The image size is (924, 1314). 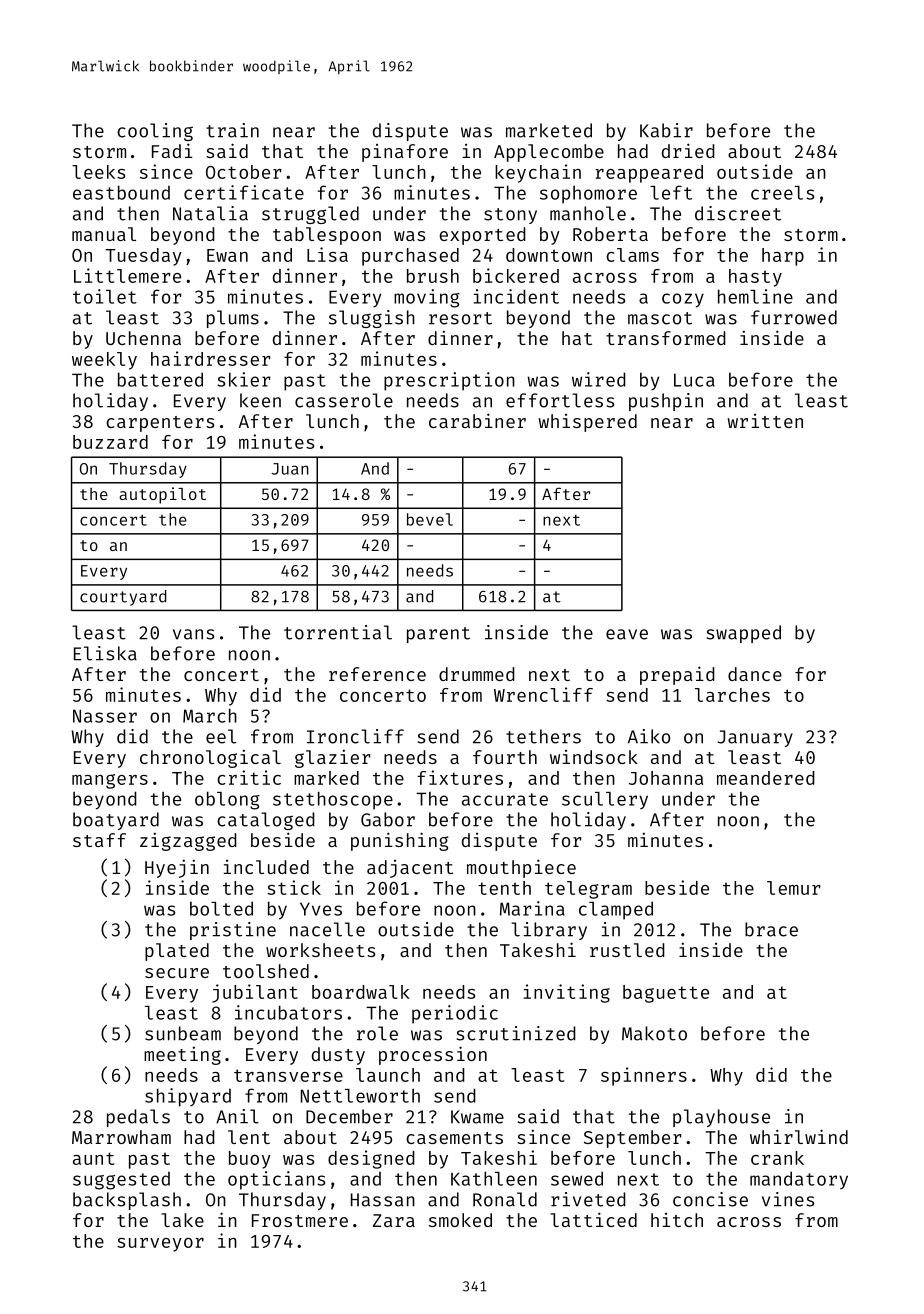 What do you see at coordinates (177, 868) in the screenshot?
I see `Hyejin` at bounding box center [177, 868].
